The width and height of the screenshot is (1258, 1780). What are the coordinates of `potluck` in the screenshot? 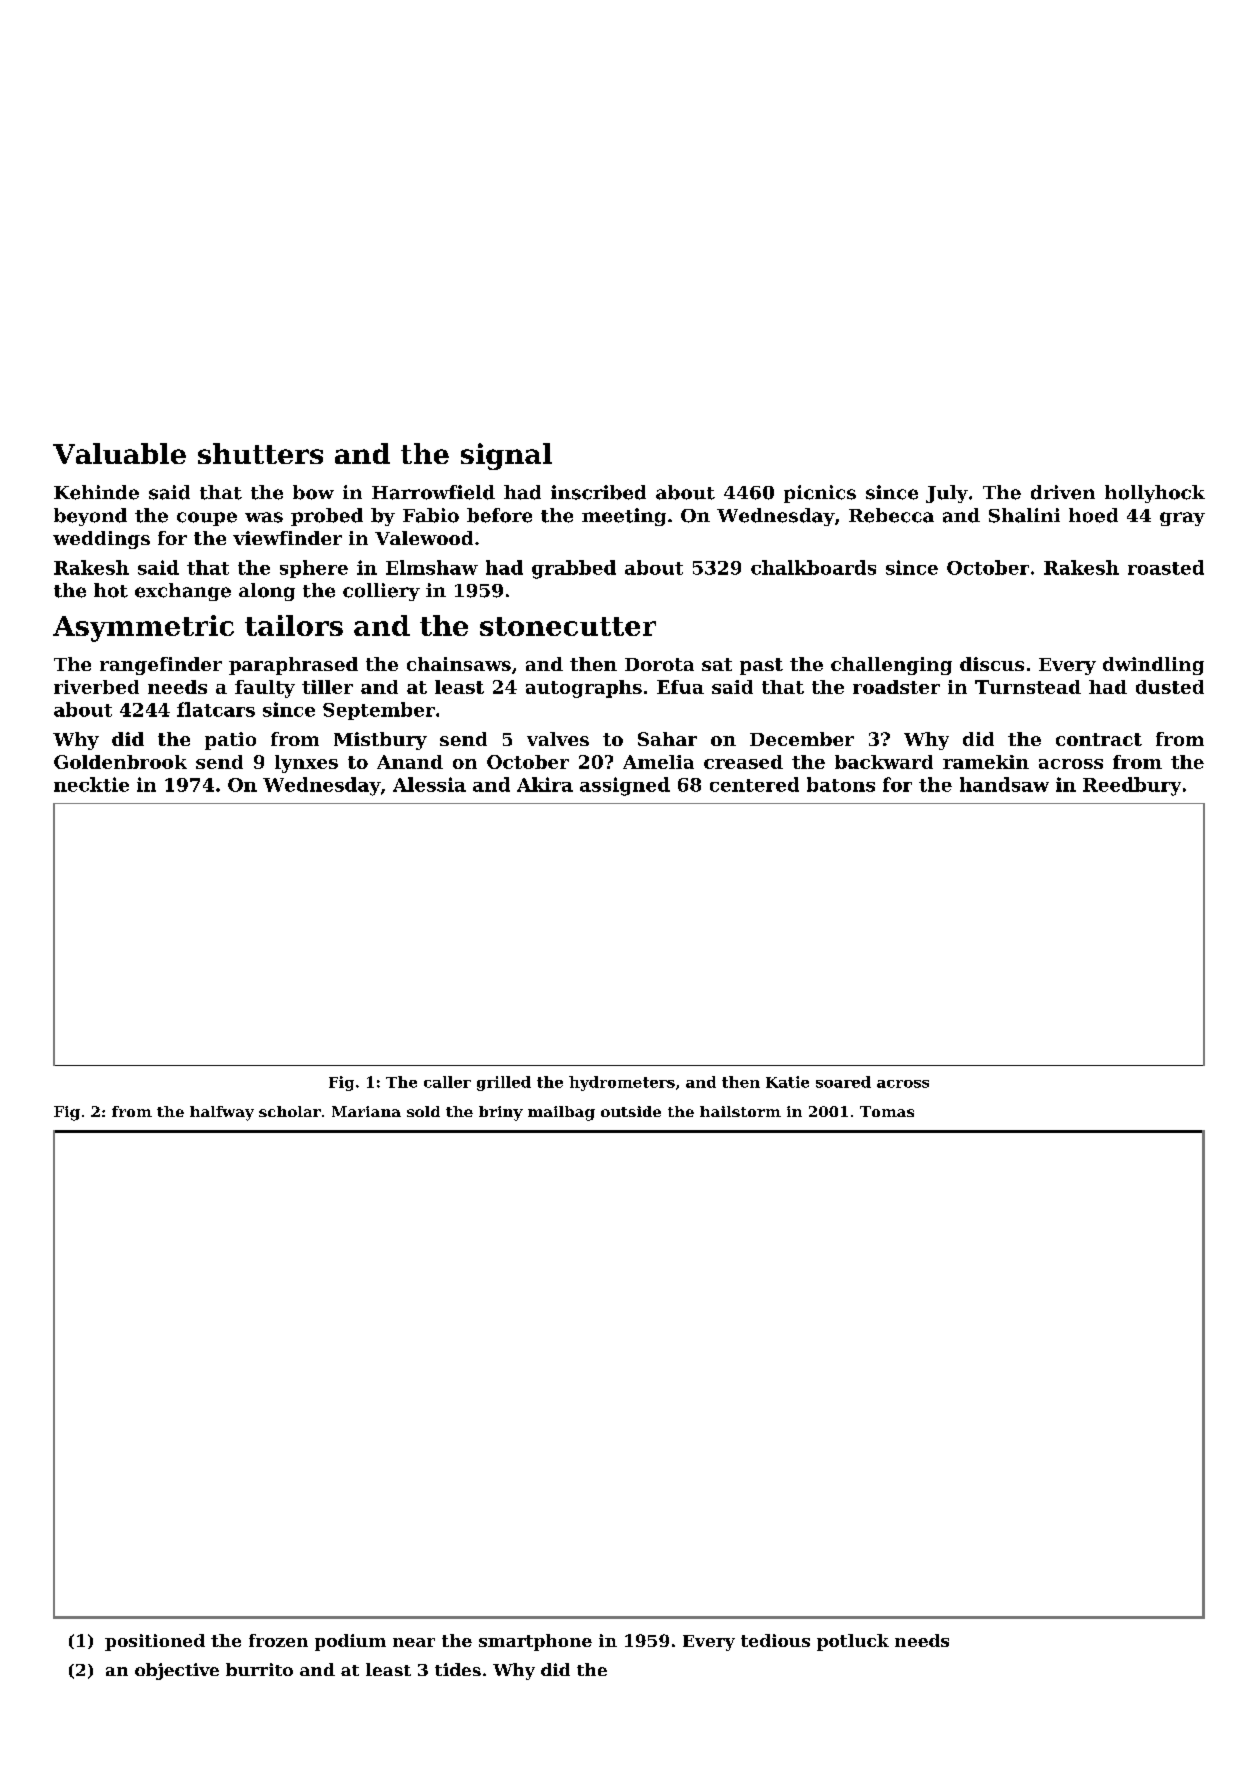 It's located at (853, 1642).
